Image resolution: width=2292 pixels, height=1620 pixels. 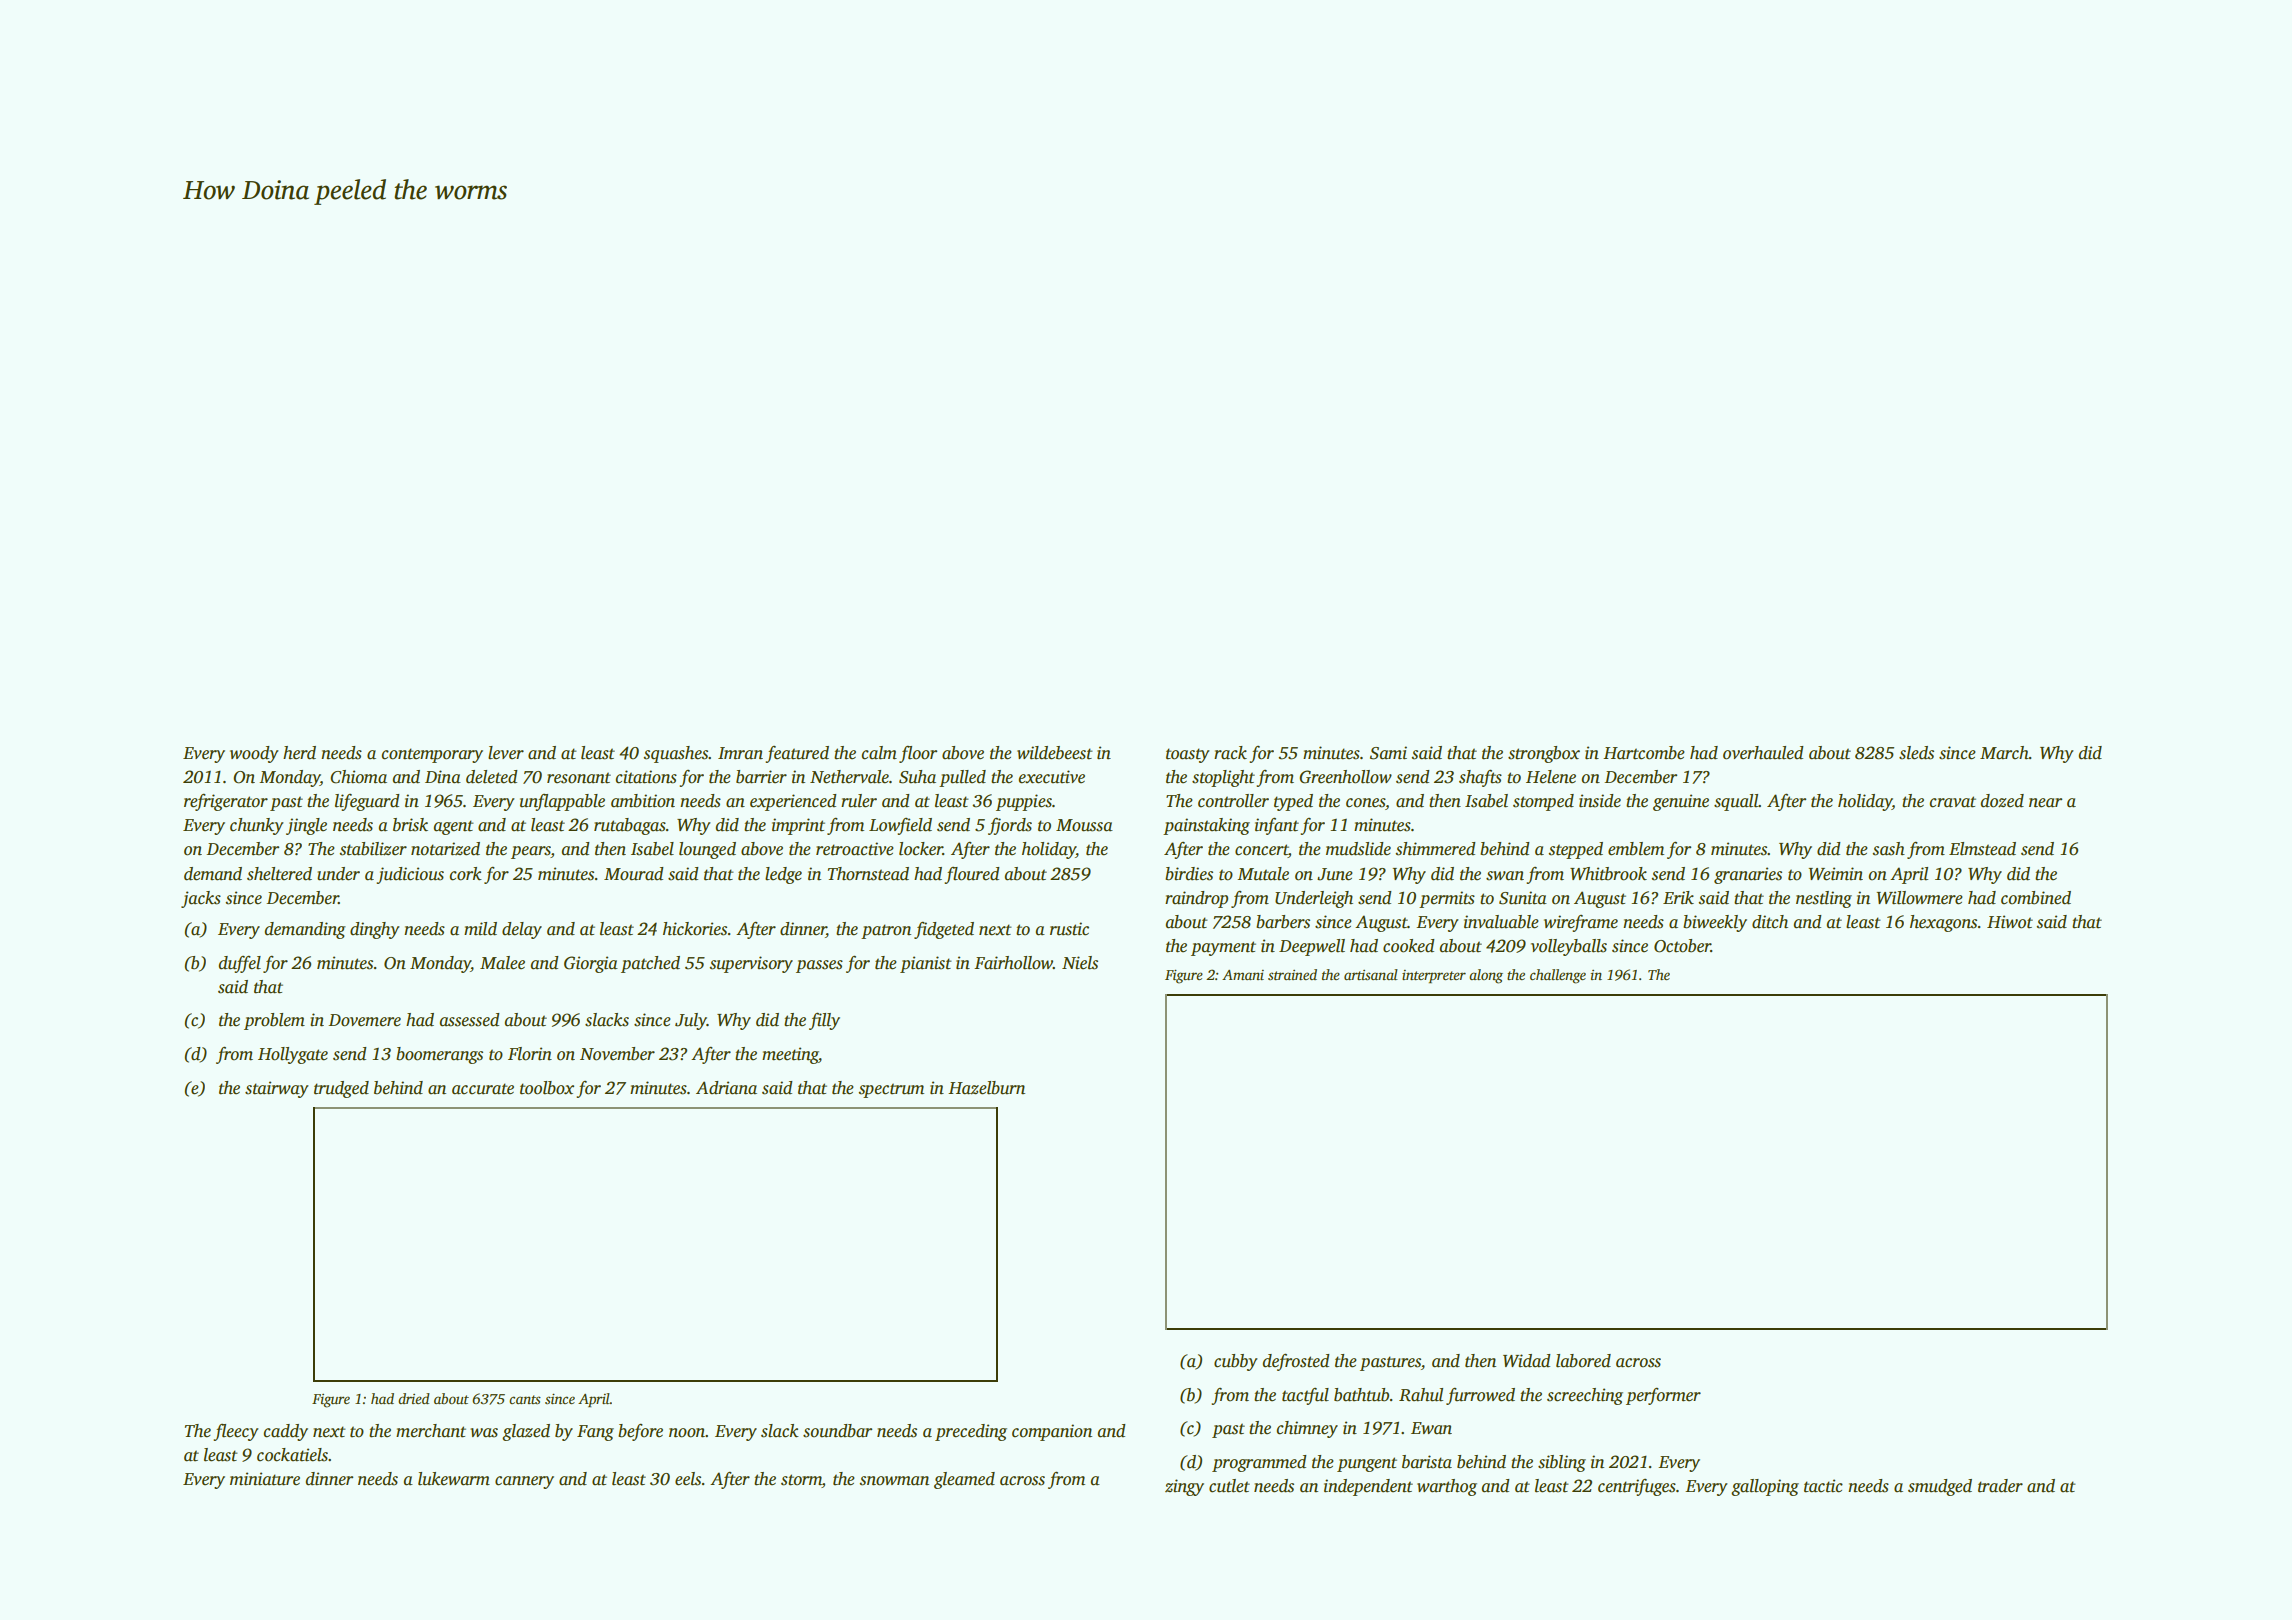 What do you see at coordinates (1663, 1396) in the document?
I see `performer` at bounding box center [1663, 1396].
